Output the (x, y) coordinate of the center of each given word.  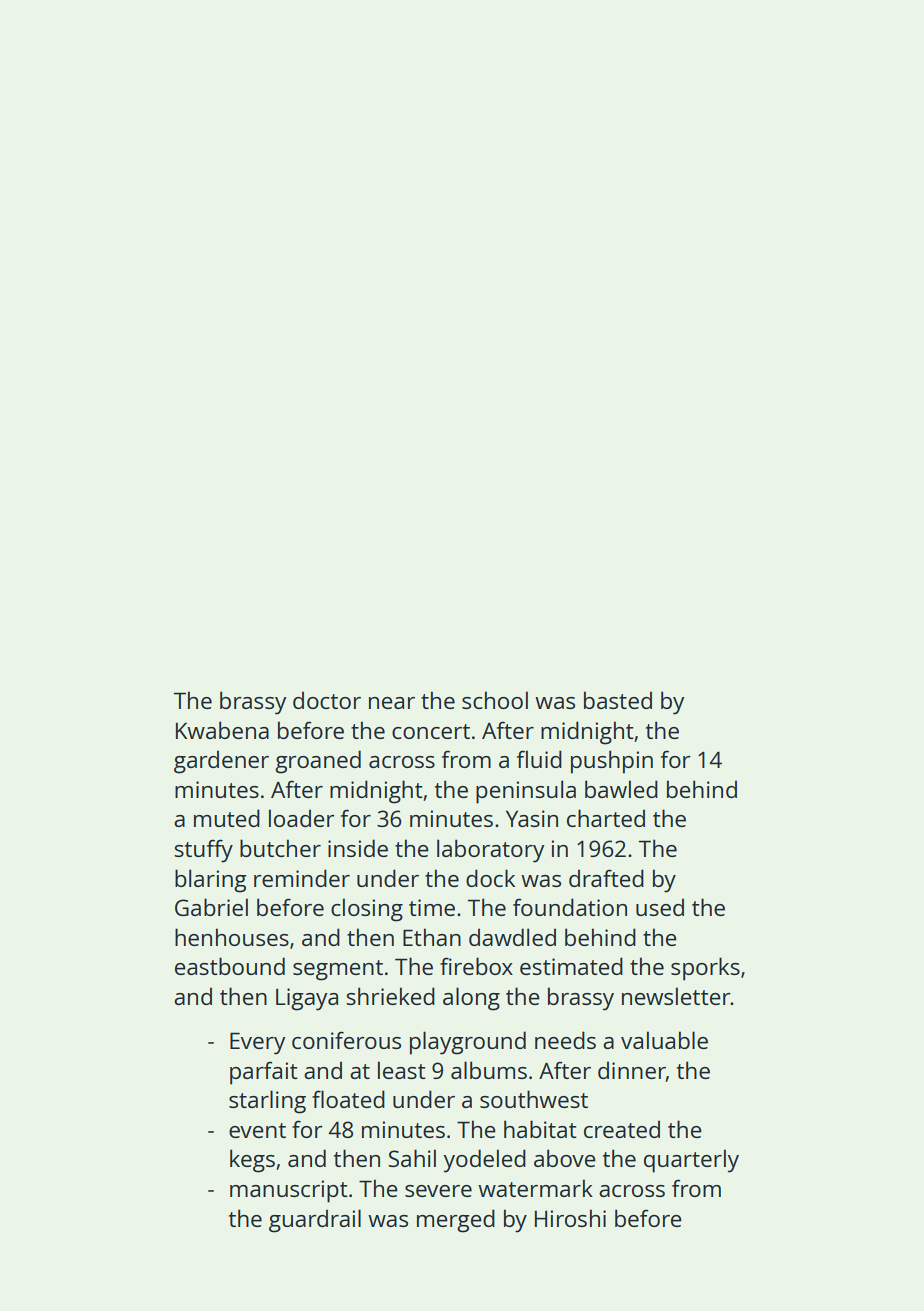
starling (267, 1102)
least (402, 1070)
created (622, 1129)
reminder (302, 878)
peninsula (526, 792)
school (495, 700)
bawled (621, 789)
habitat (540, 1129)
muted (227, 818)
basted (618, 700)
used (660, 907)
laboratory (490, 851)
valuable (664, 1040)
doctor (327, 700)
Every (257, 1043)
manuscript (289, 1191)
